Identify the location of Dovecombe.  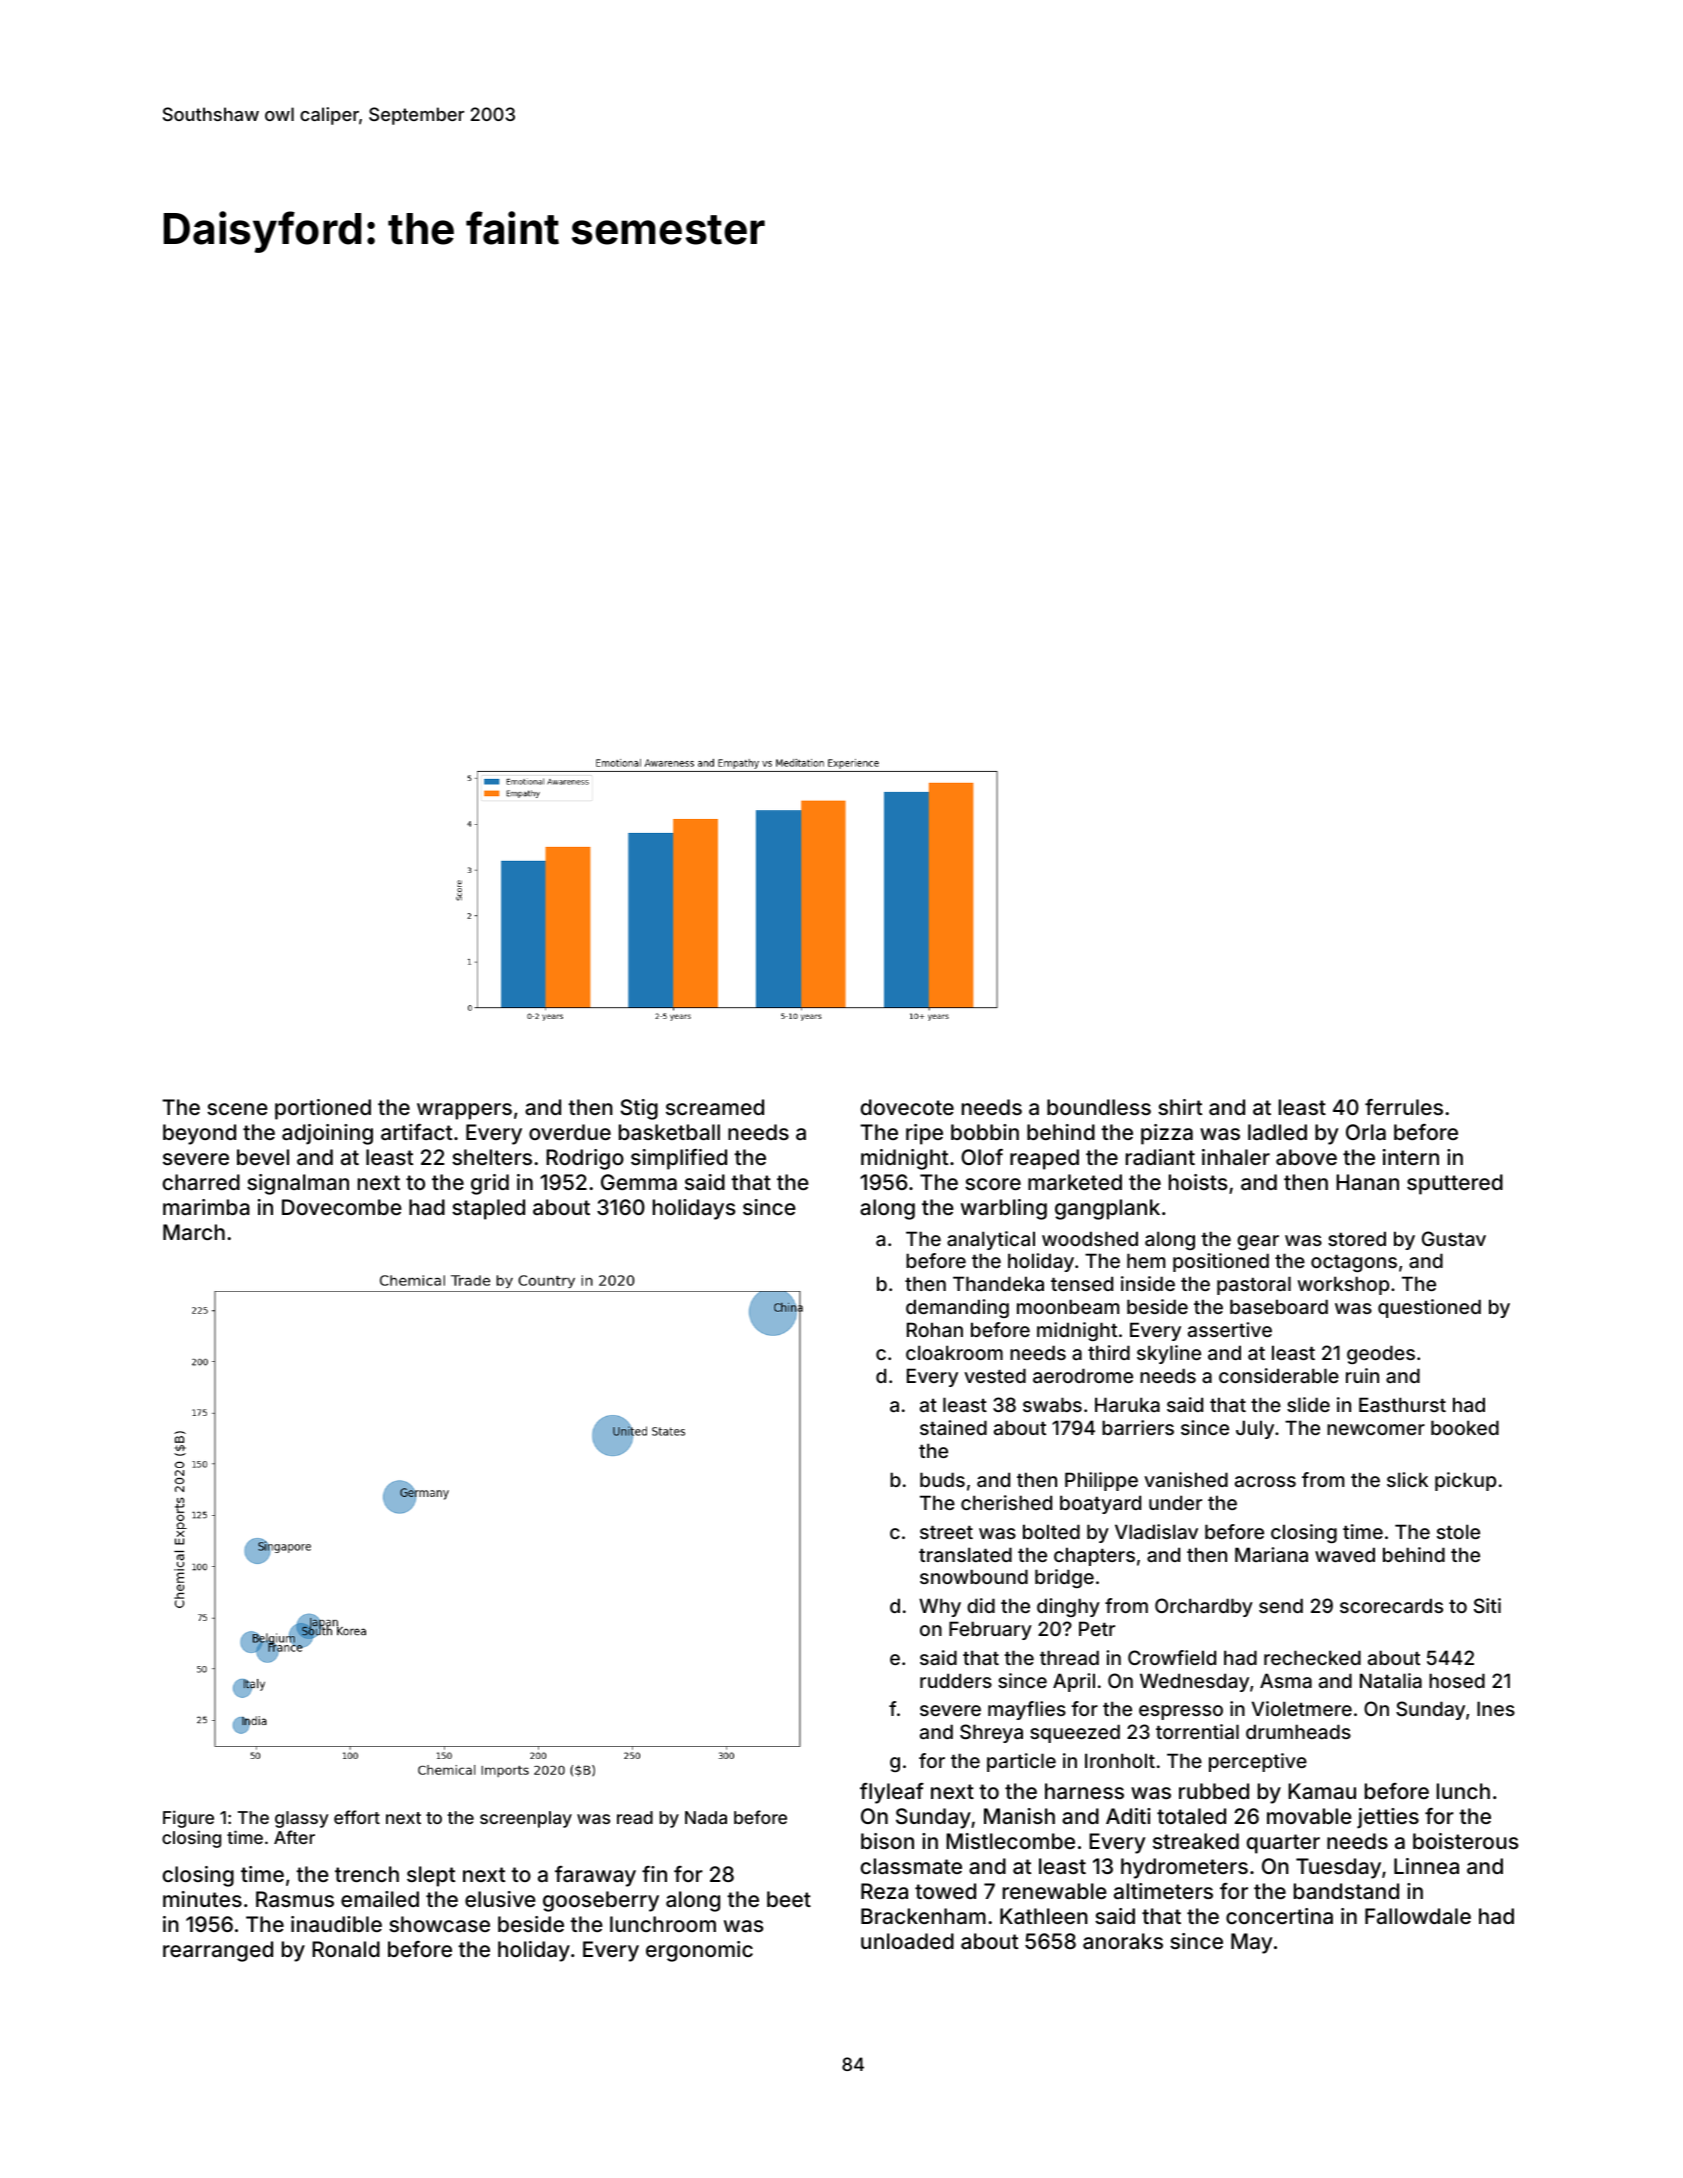
(342, 1207).
